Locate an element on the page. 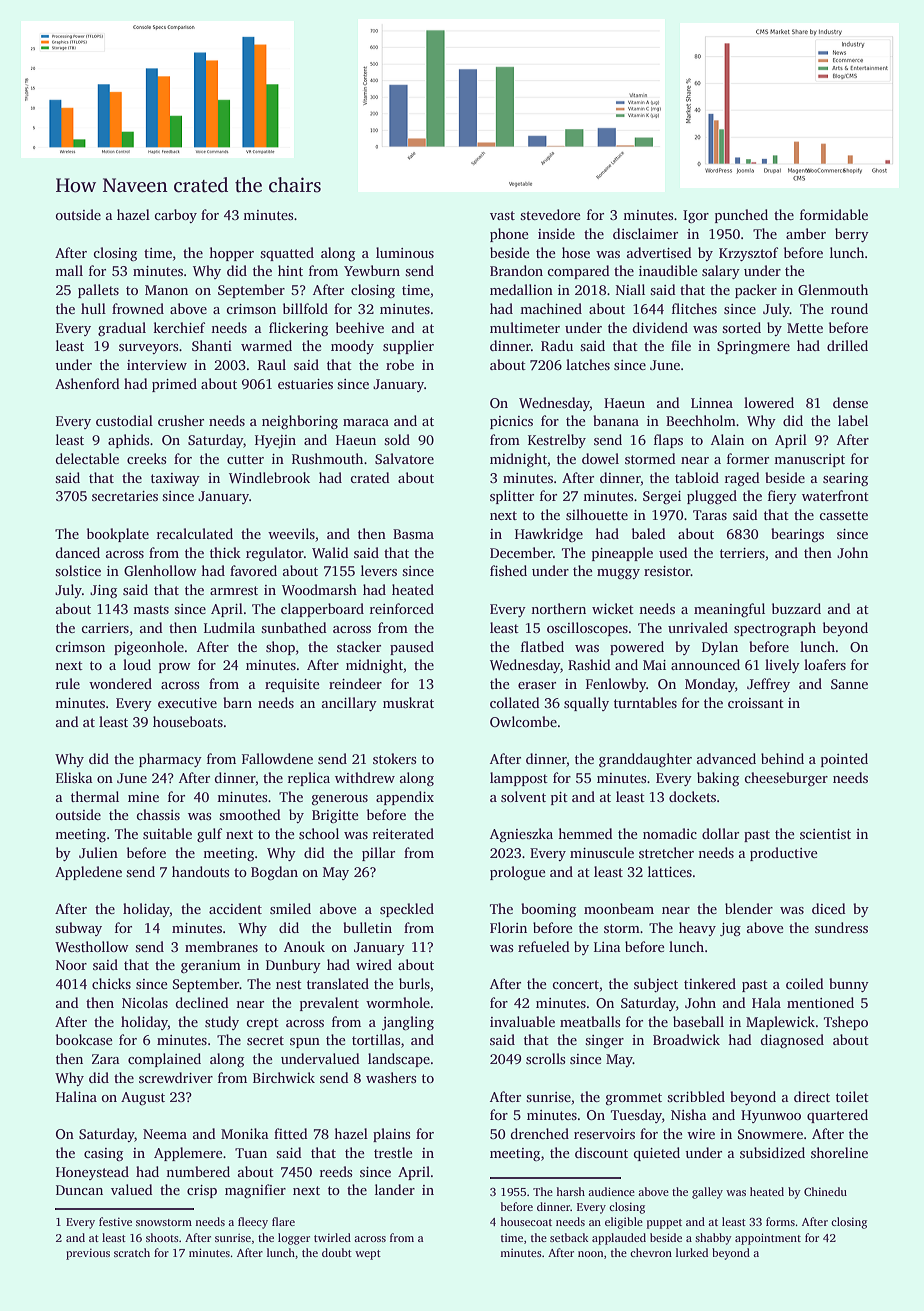 The image size is (924, 1311). Julien is located at coordinates (98, 852).
